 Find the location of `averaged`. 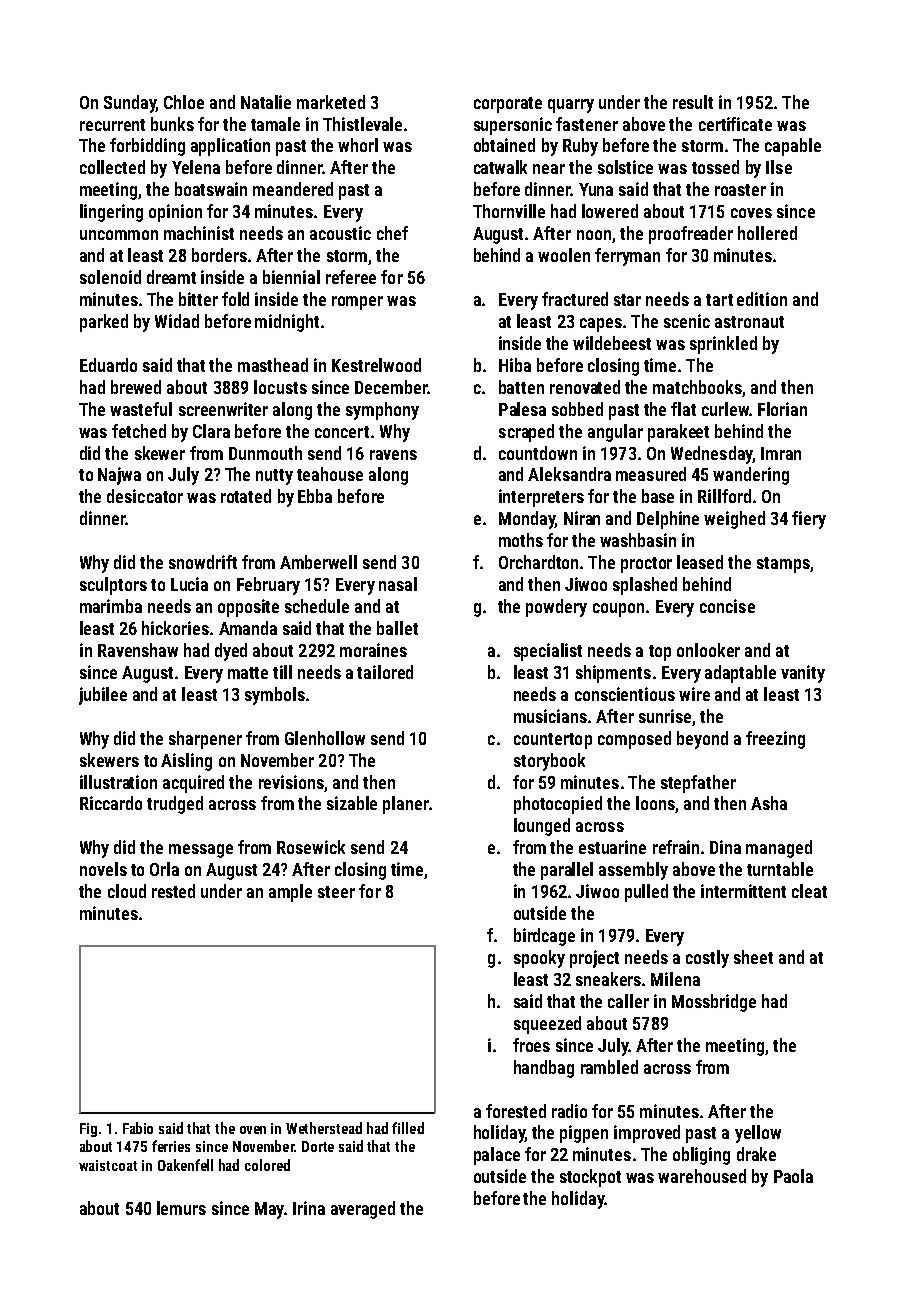

averaged is located at coordinates (363, 1210).
